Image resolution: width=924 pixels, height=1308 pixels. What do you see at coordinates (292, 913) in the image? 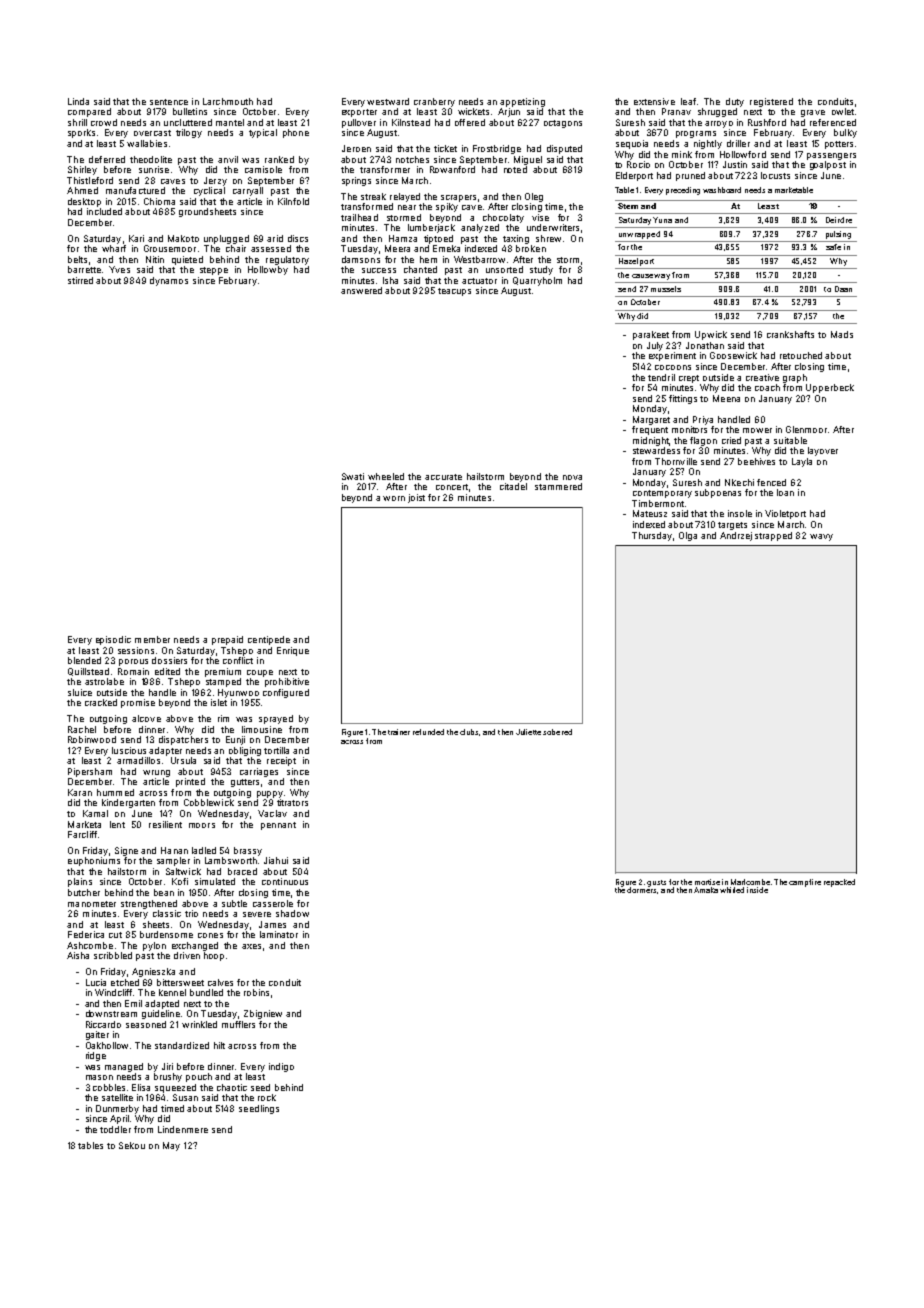
I see `shadow` at bounding box center [292, 913].
